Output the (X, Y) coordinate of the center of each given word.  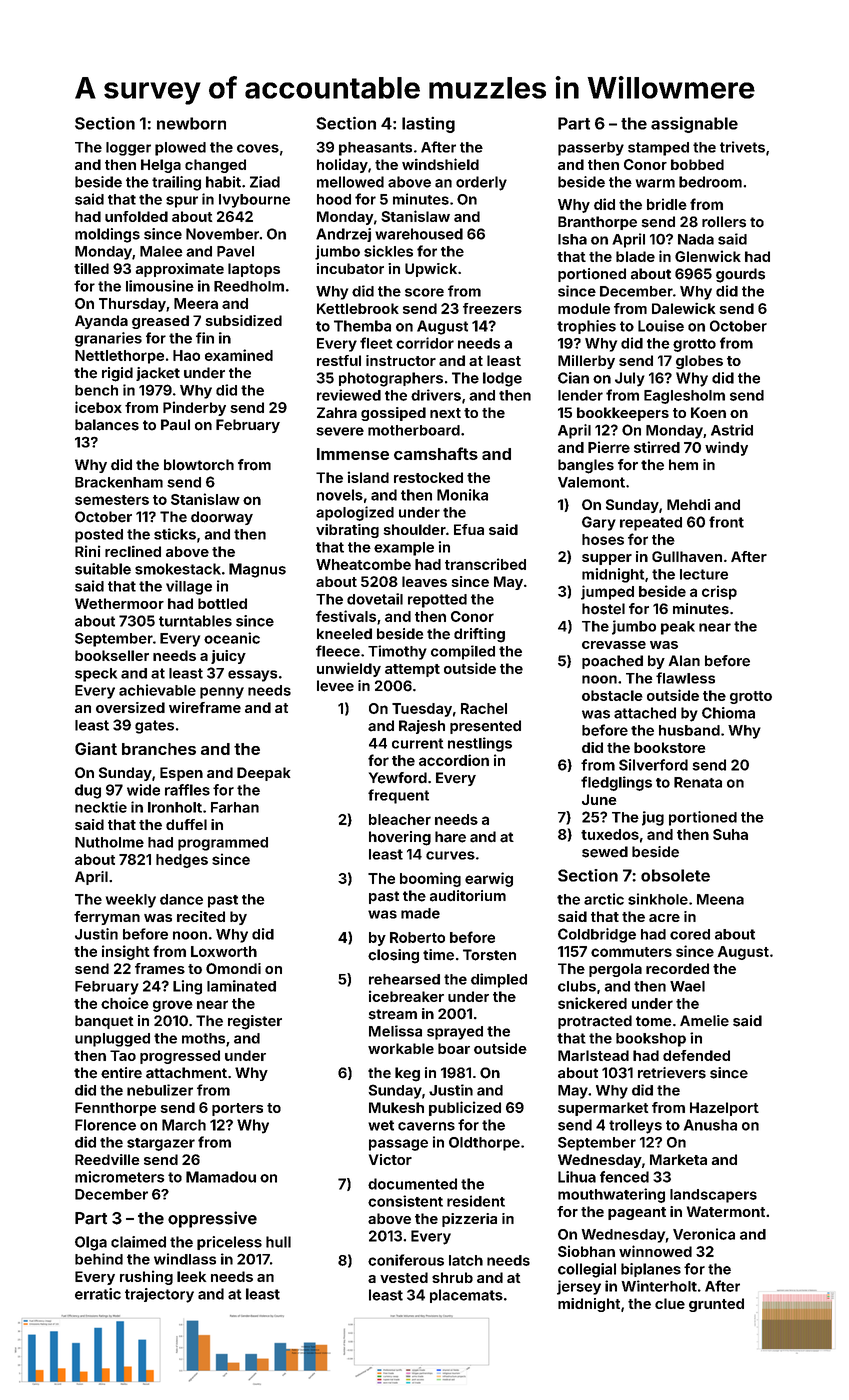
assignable (694, 124)
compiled (463, 652)
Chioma (728, 713)
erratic (98, 1294)
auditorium (468, 896)
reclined (133, 551)
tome (653, 1021)
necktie (101, 807)
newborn (191, 123)
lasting (428, 125)
